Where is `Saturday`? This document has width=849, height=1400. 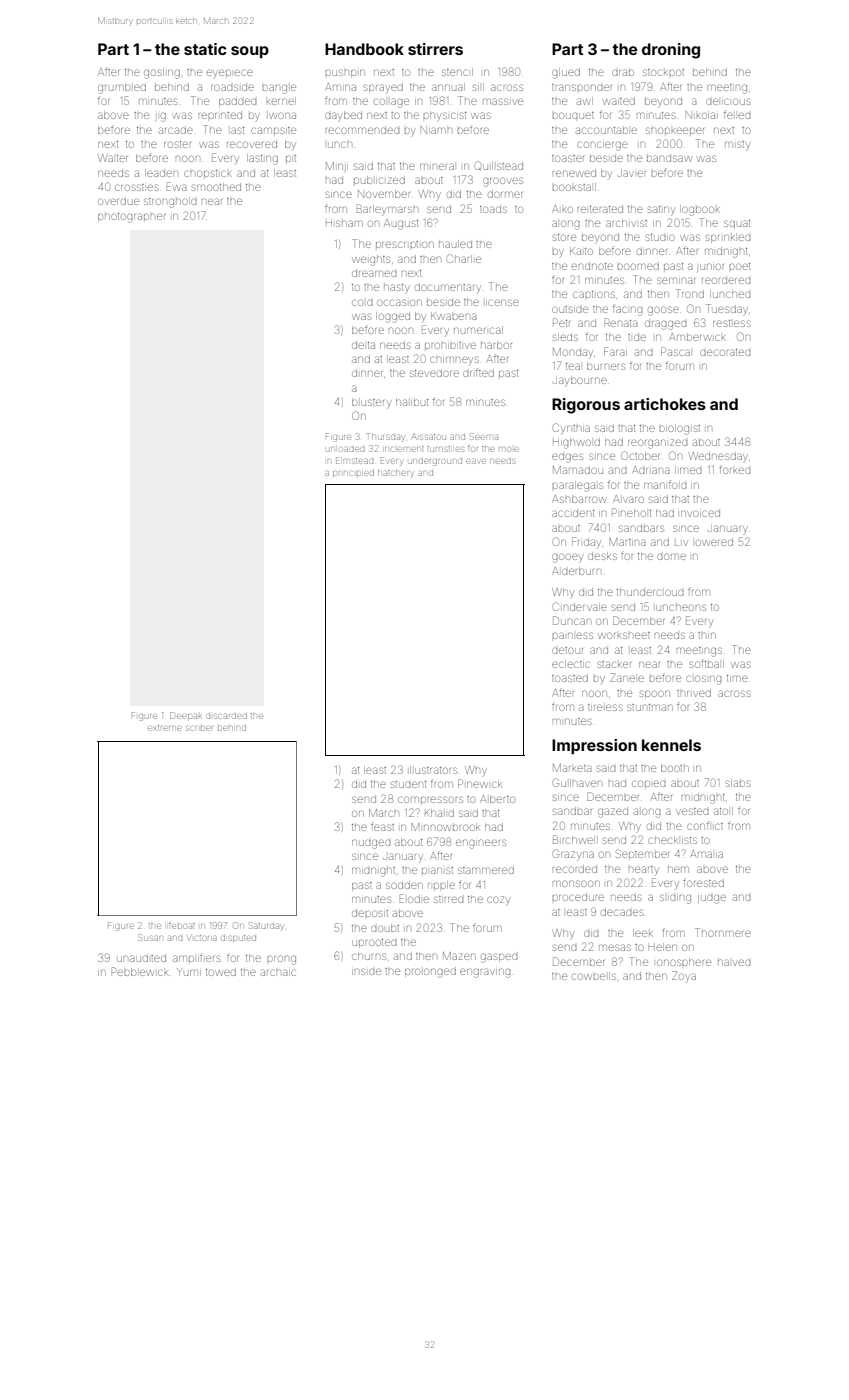
Saturday is located at coordinates (266, 926).
